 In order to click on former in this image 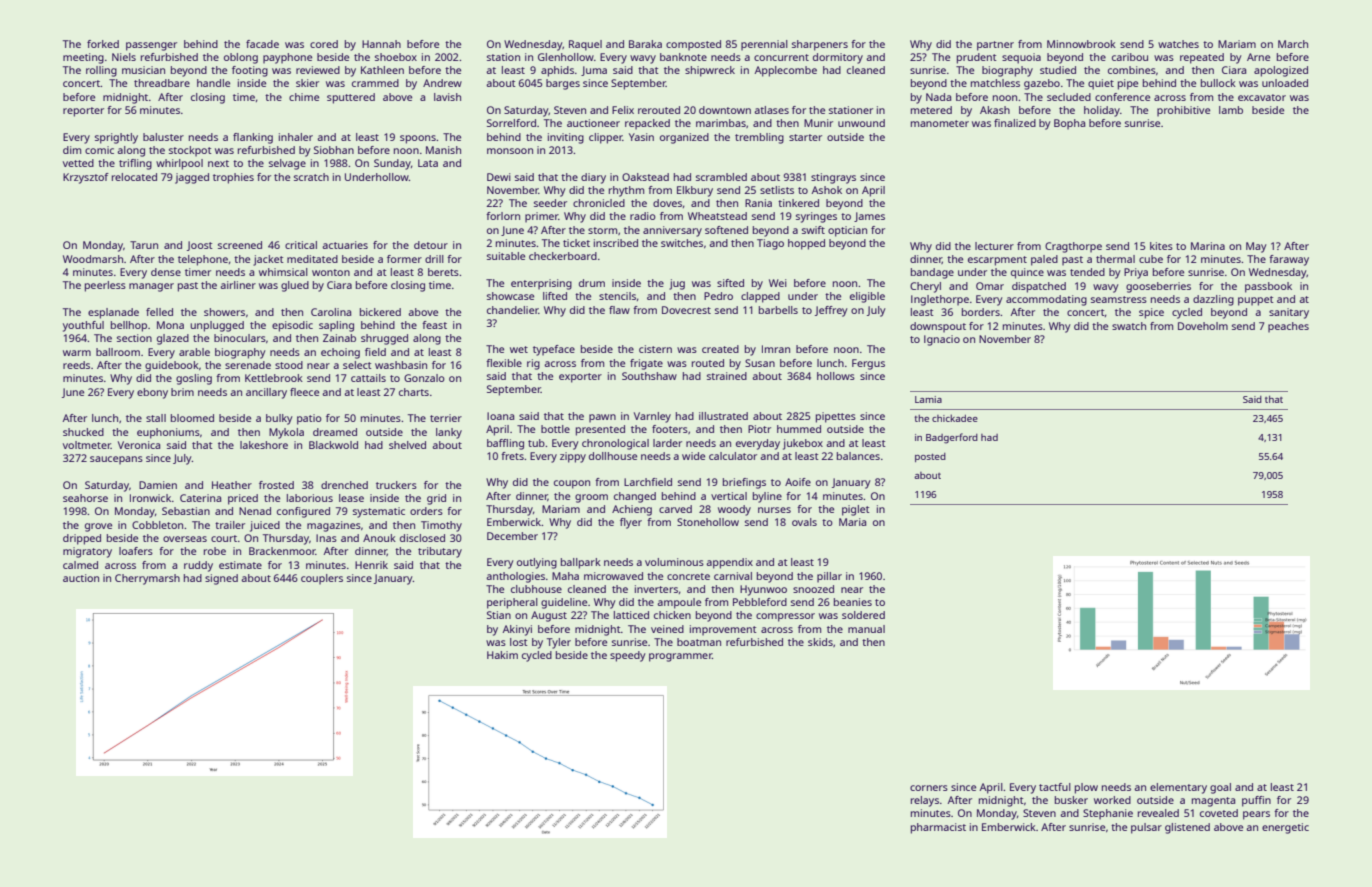, I will do `click(404, 259)`.
